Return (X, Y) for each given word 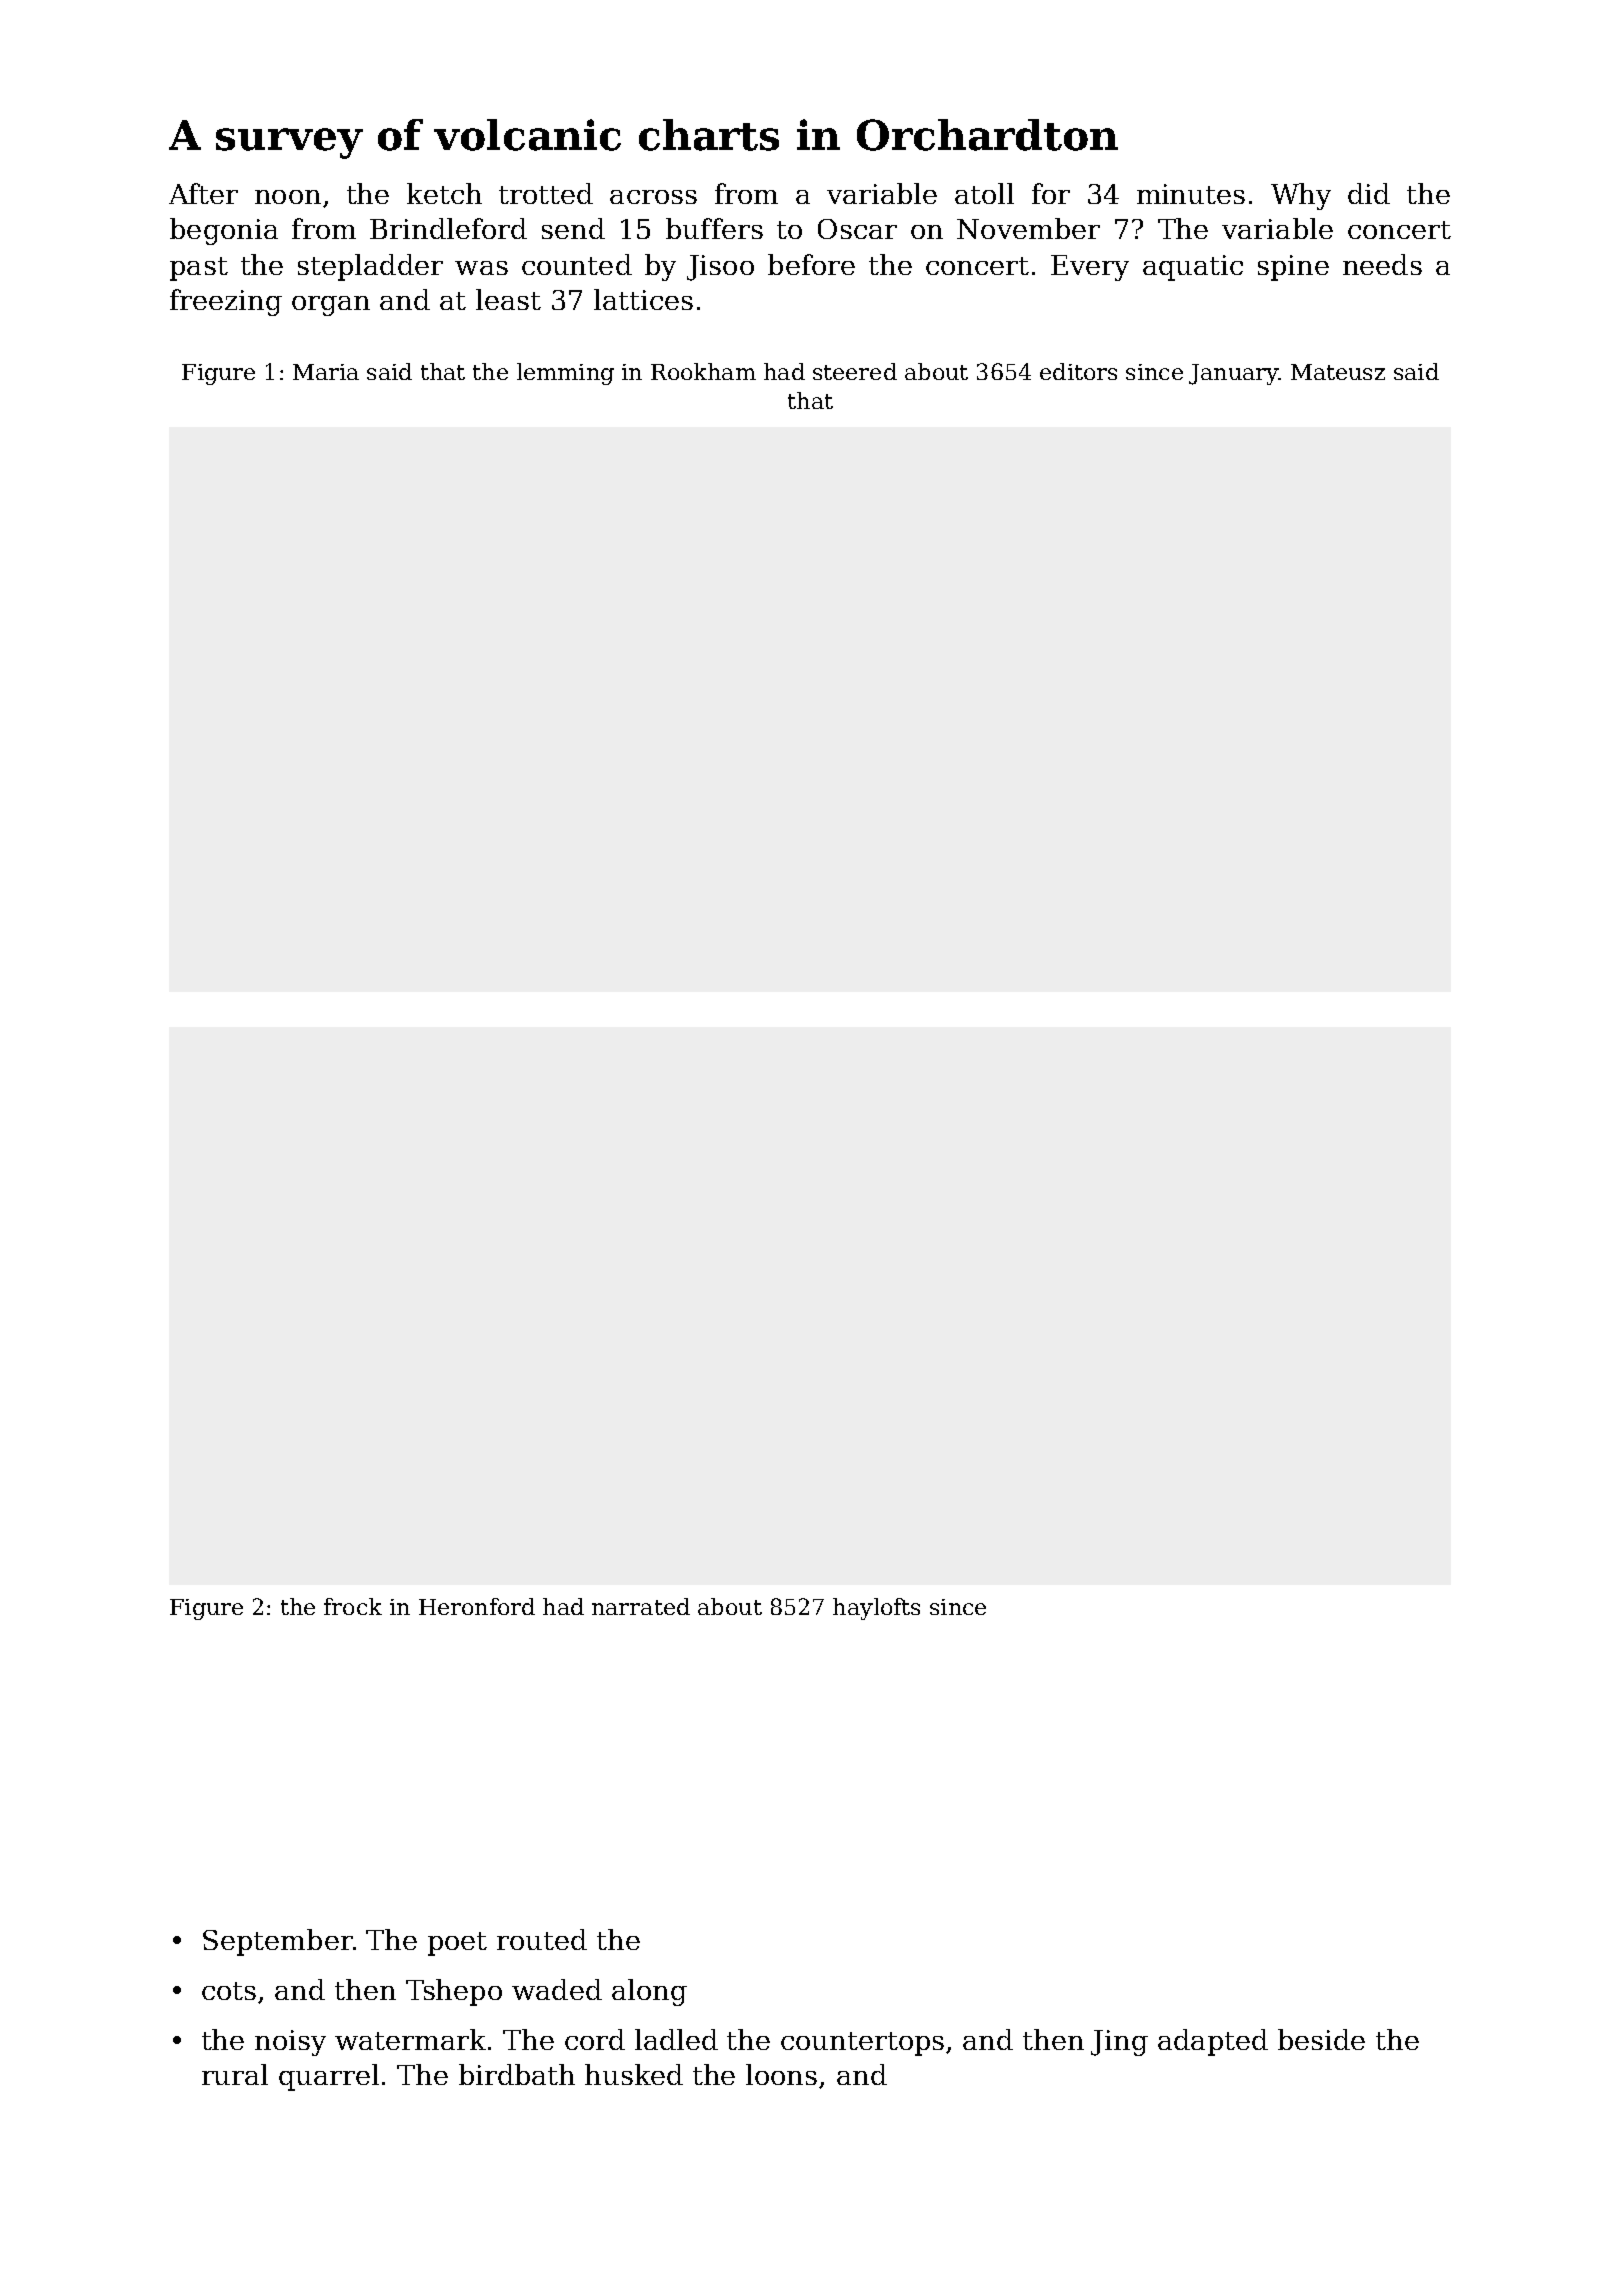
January (1233, 374)
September (278, 1942)
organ (331, 306)
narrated (641, 1606)
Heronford (477, 1606)
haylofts (876, 1609)
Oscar (857, 229)
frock (353, 1606)
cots (229, 1991)
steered (855, 371)
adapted (1213, 2042)
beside (1321, 2039)
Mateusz (1338, 372)
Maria (326, 372)
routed (542, 1939)
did (1369, 193)
